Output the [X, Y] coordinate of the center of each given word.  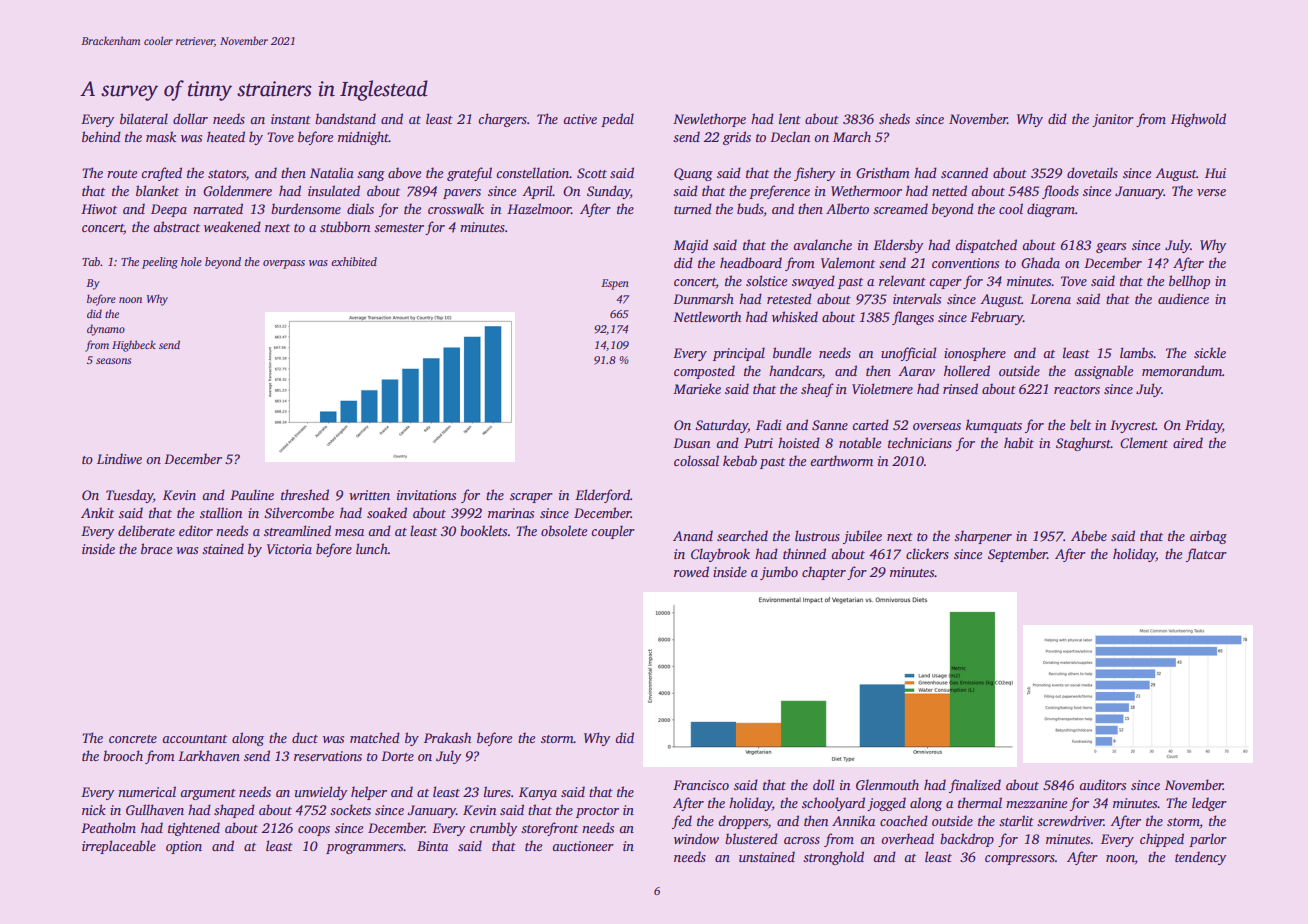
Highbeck [134, 346]
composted [704, 372]
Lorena [1050, 299]
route [122, 174]
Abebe [1089, 535]
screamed [900, 208]
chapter [824, 573]
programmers [365, 849]
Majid [690, 246]
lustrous [817, 535]
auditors [1103, 784]
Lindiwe [119, 458]
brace [156, 548]
